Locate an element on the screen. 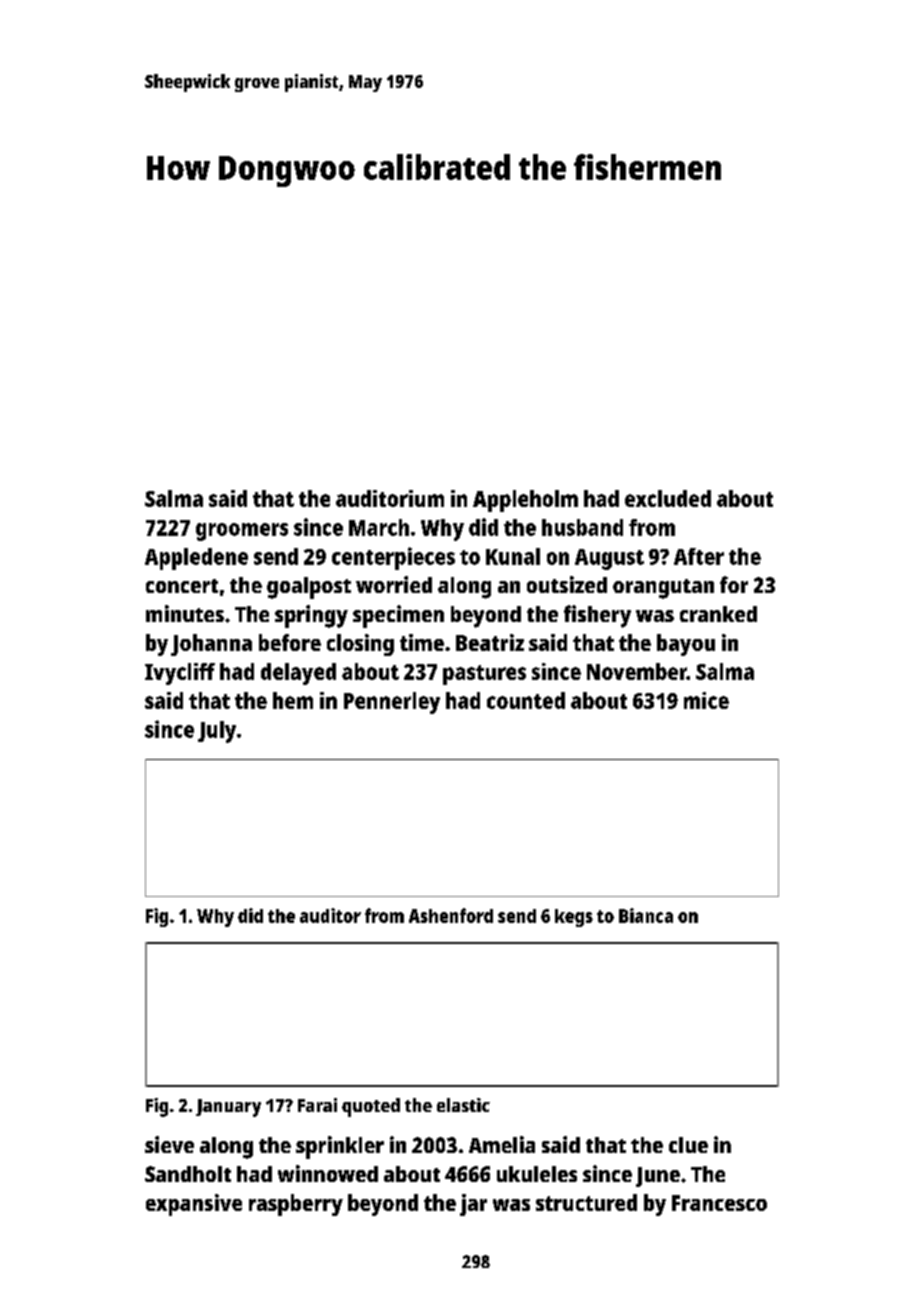  elastic is located at coordinates (463, 1105).
